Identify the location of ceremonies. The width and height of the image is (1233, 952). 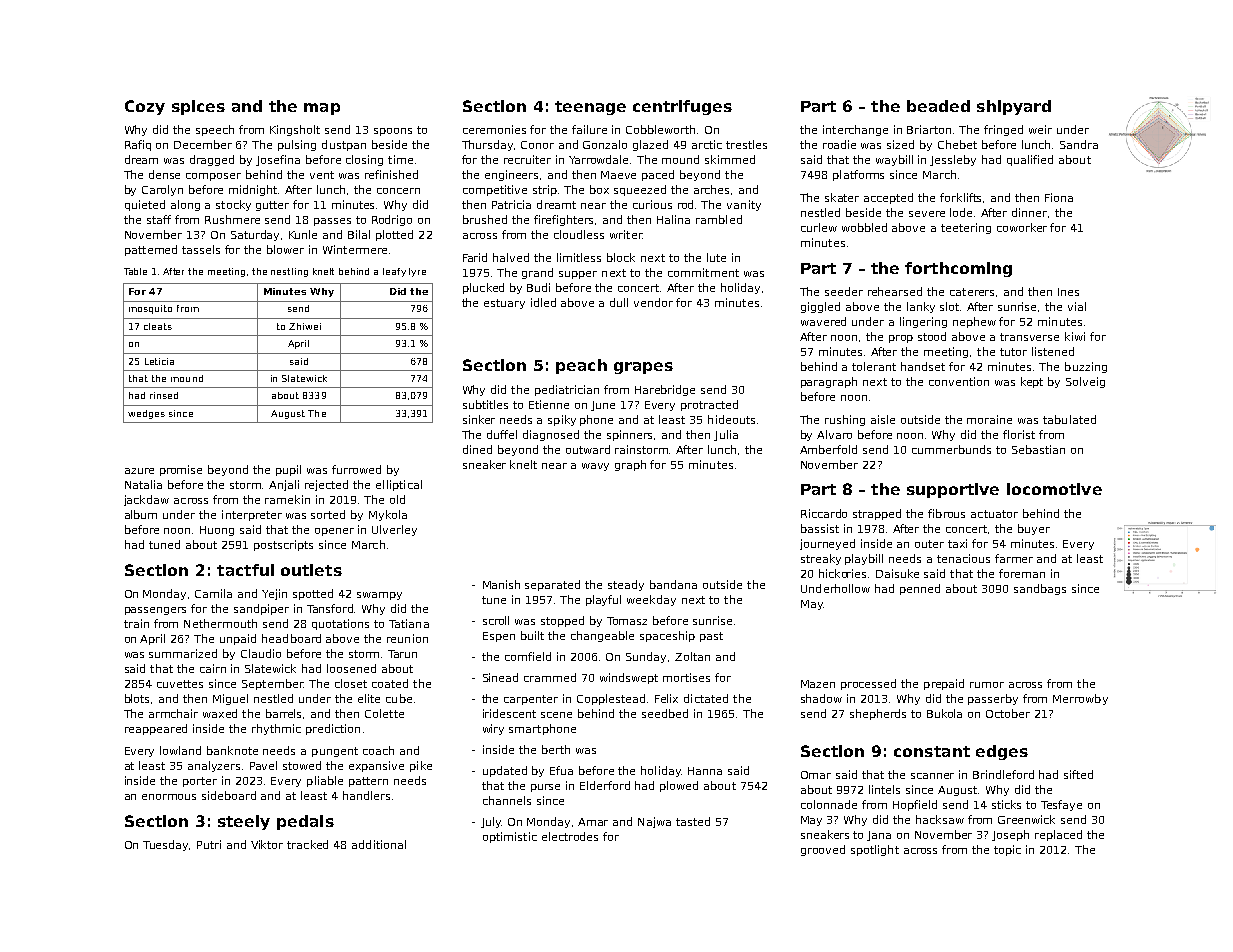
(494, 129).
